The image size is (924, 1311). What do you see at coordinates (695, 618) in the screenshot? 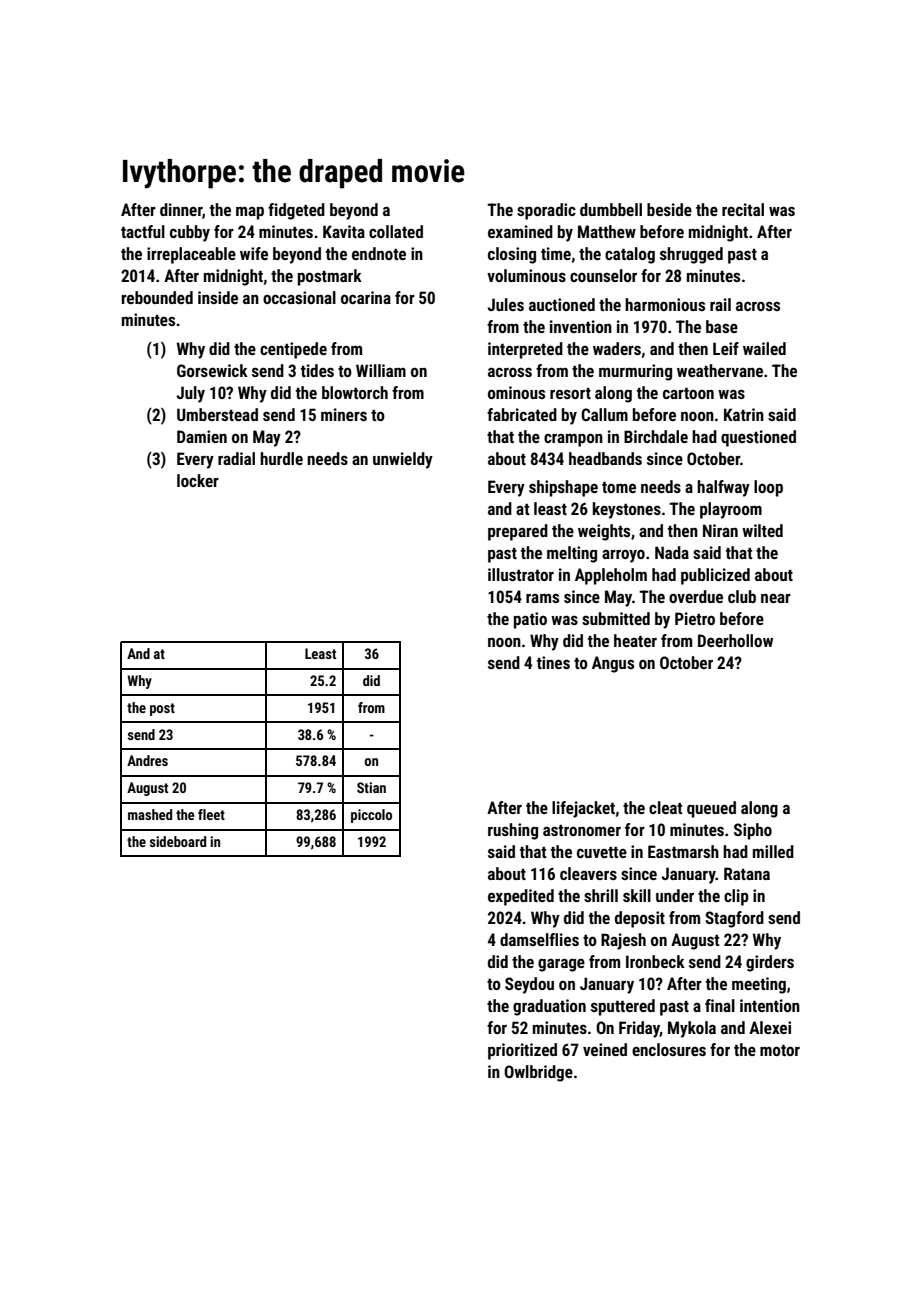
I see `Pietro` at bounding box center [695, 618].
